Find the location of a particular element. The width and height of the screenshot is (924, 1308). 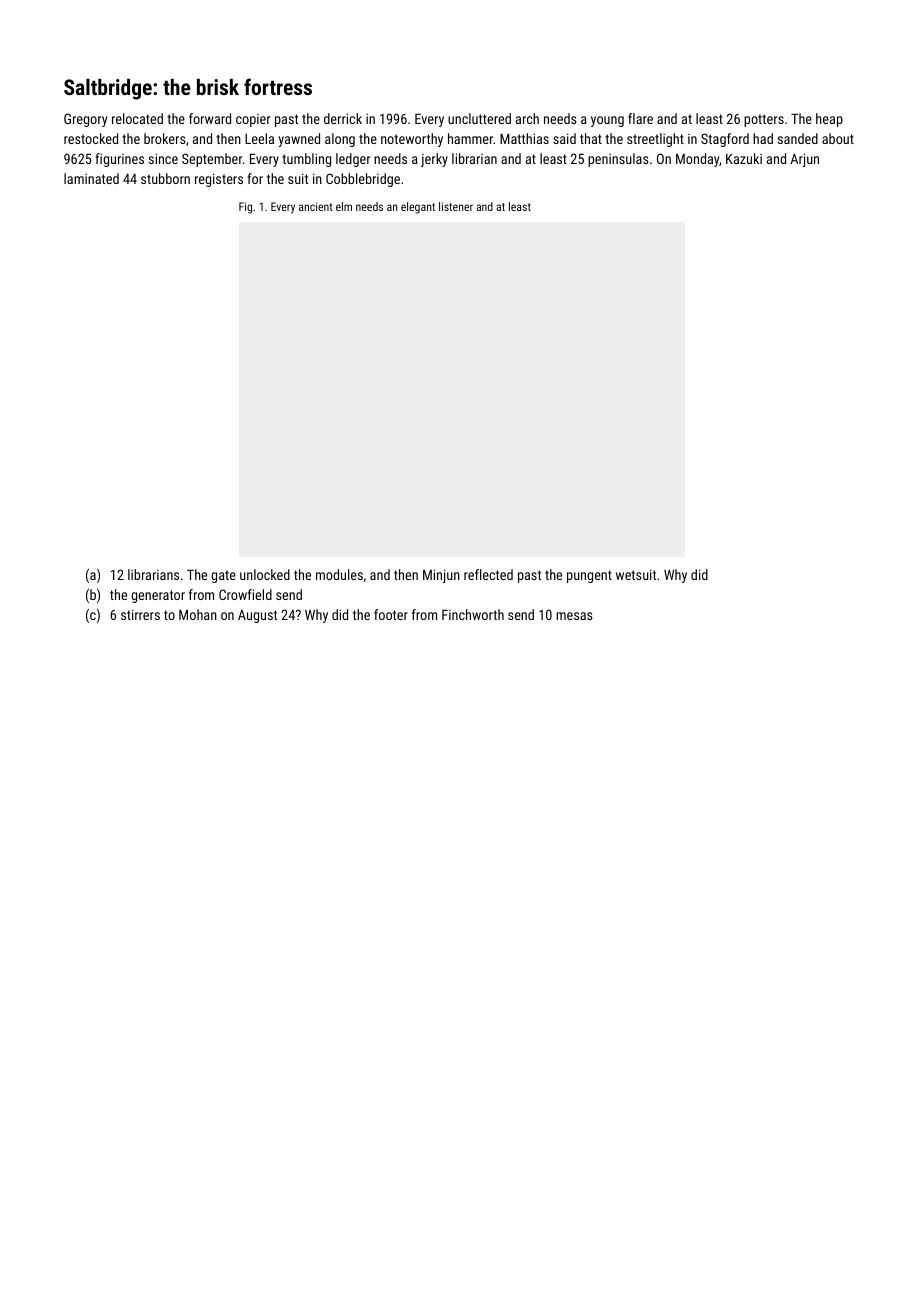

Kazuki is located at coordinates (744, 158).
